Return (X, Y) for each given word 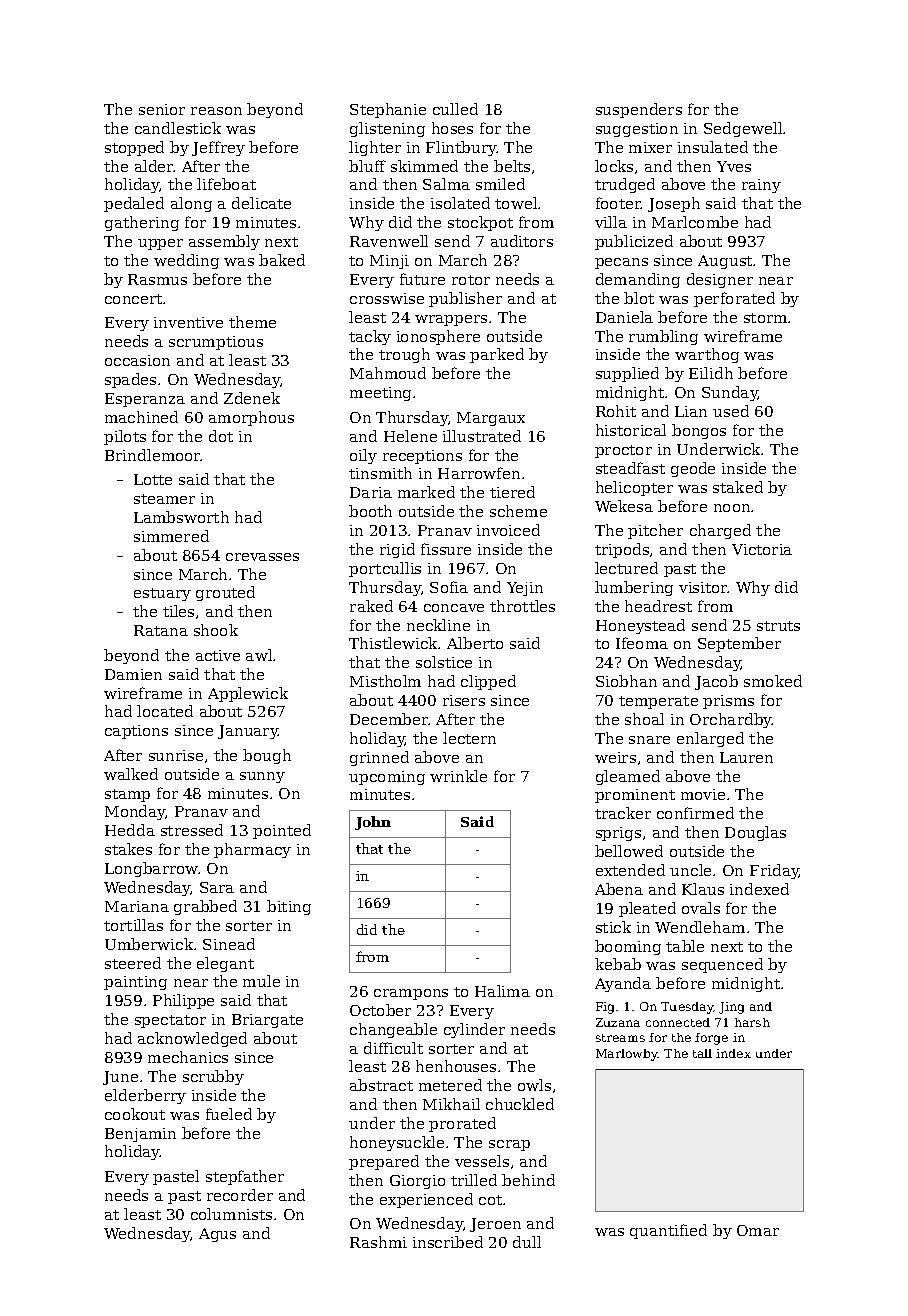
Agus (217, 1235)
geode (693, 469)
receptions (422, 457)
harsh (752, 1022)
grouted (225, 593)
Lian (691, 411)
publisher (465, 299)
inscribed (448, 1242)
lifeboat (226, 184)
